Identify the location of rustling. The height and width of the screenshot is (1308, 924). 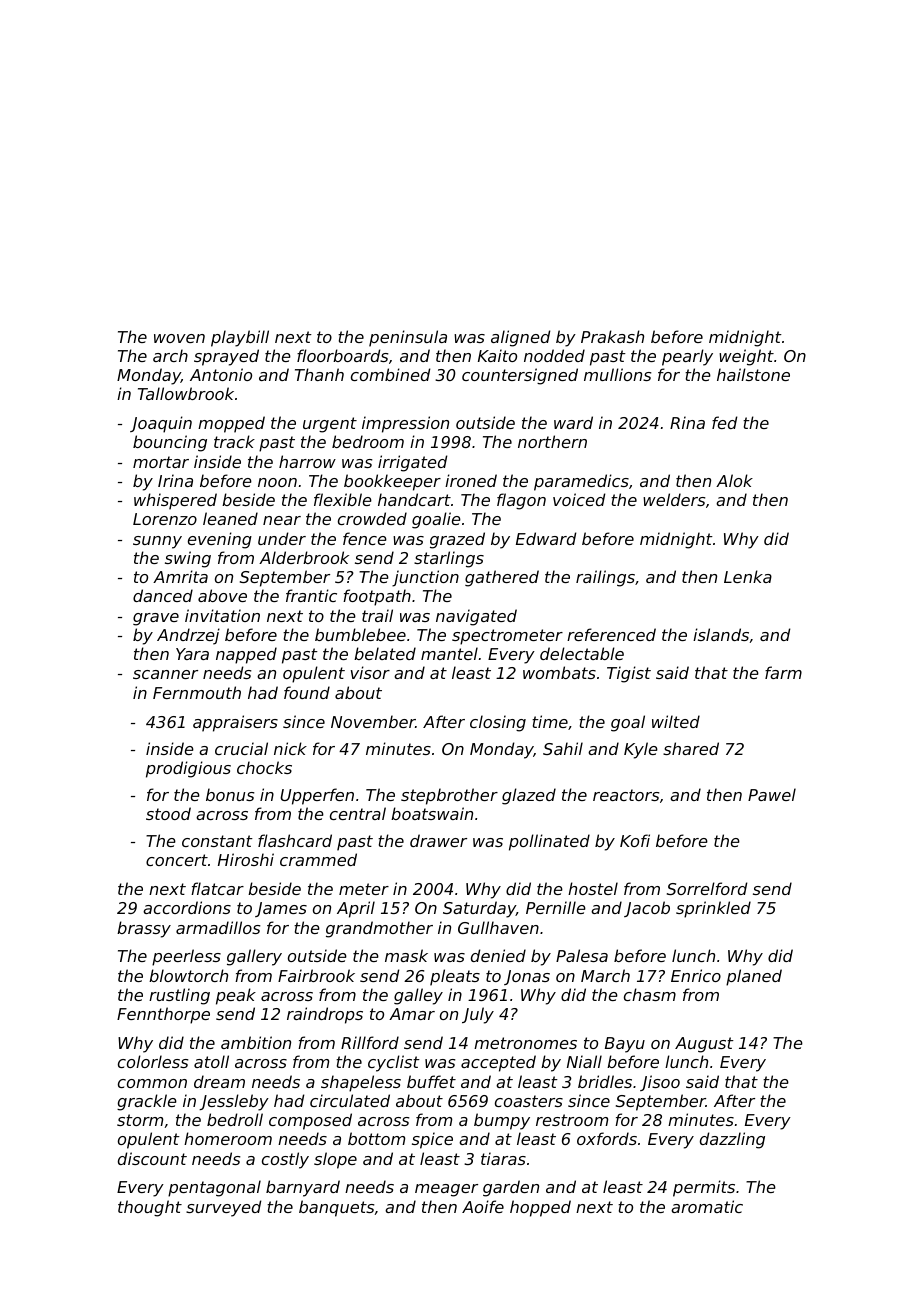
(179, 996).
